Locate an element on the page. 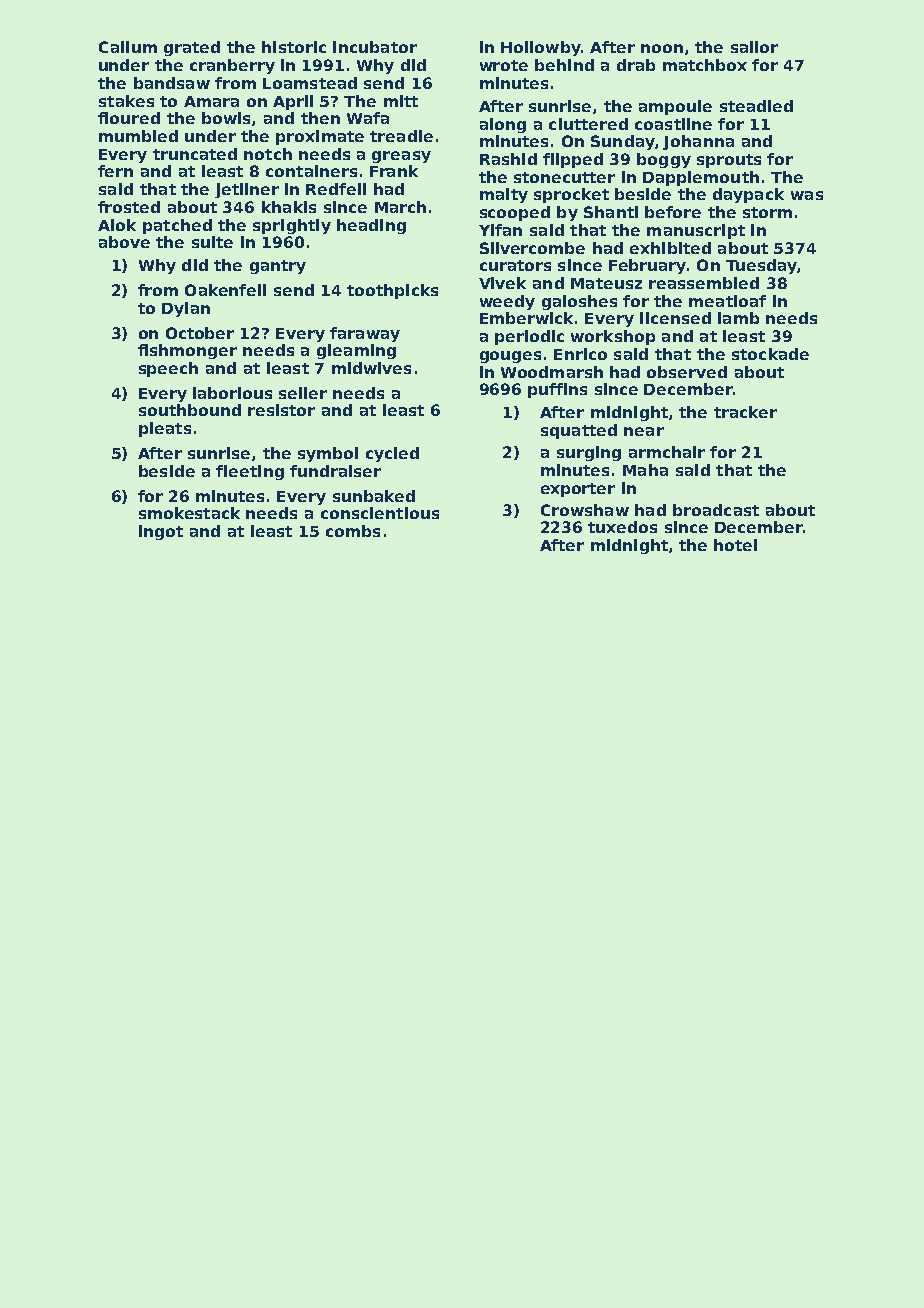 The height and width of the image is (1308, 924). smokestack is located at coordinates (189, 513).
